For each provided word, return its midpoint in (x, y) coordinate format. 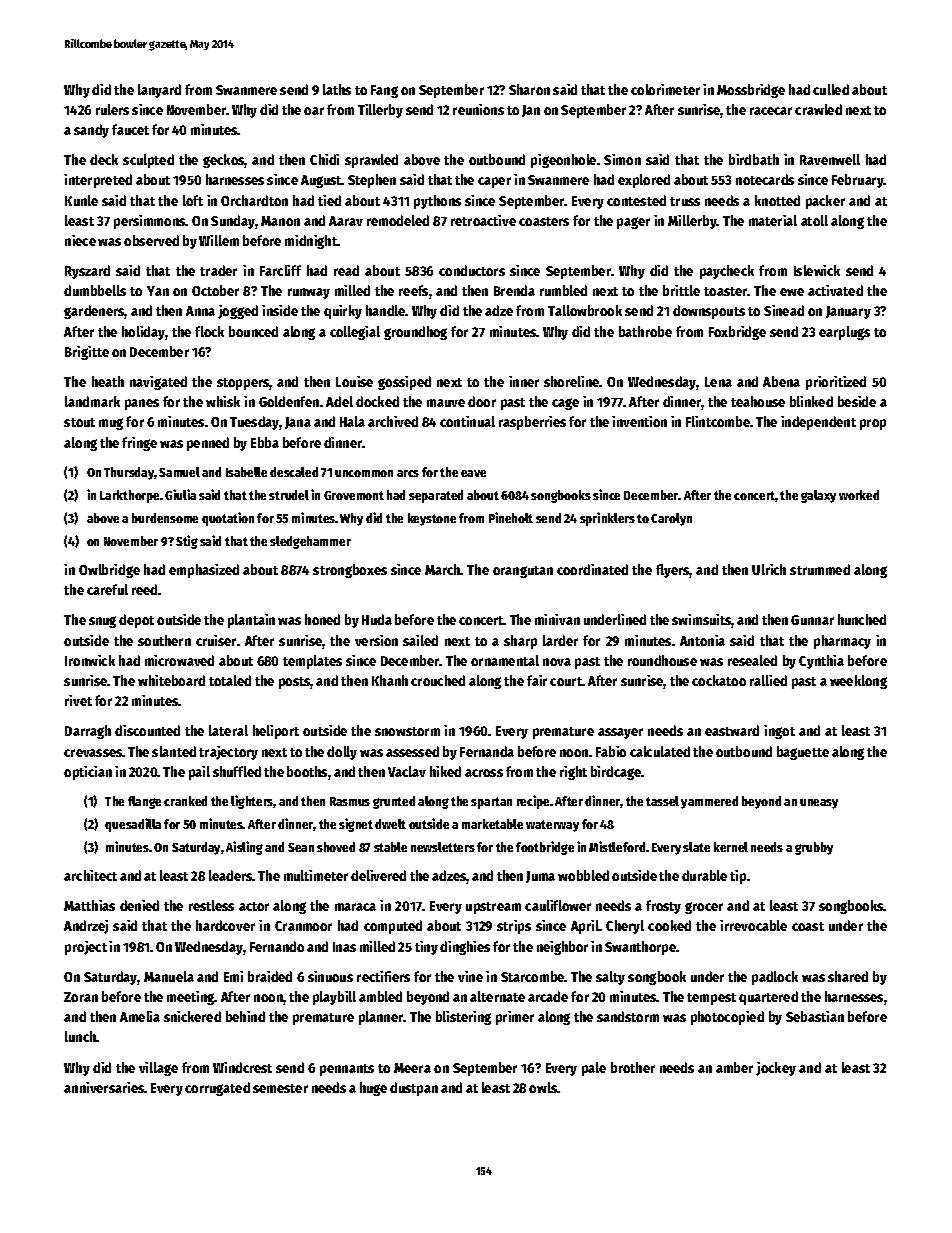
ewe (792, 292)
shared (848, 976)
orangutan (523, 572)
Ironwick (90, 660)
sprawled (371, 161)
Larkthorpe (129, 496)
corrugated (217, 1089)
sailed (420, 640)
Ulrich (769, 569)
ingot (779, 732)
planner (381, 1018)
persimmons (150, 222)
